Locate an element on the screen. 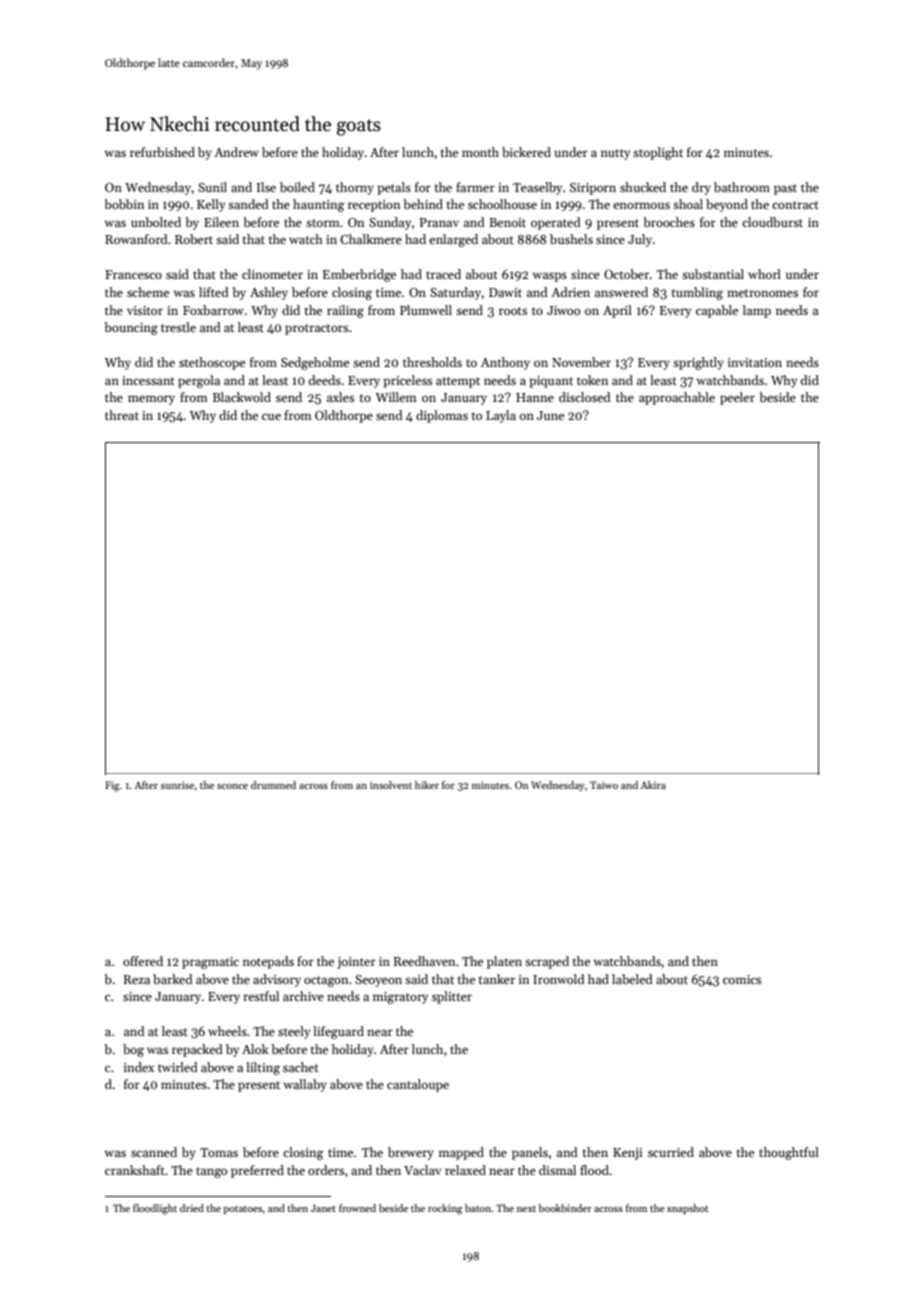 The image size is (924, 1308). insolvent is located at coordinates (391, 785).
